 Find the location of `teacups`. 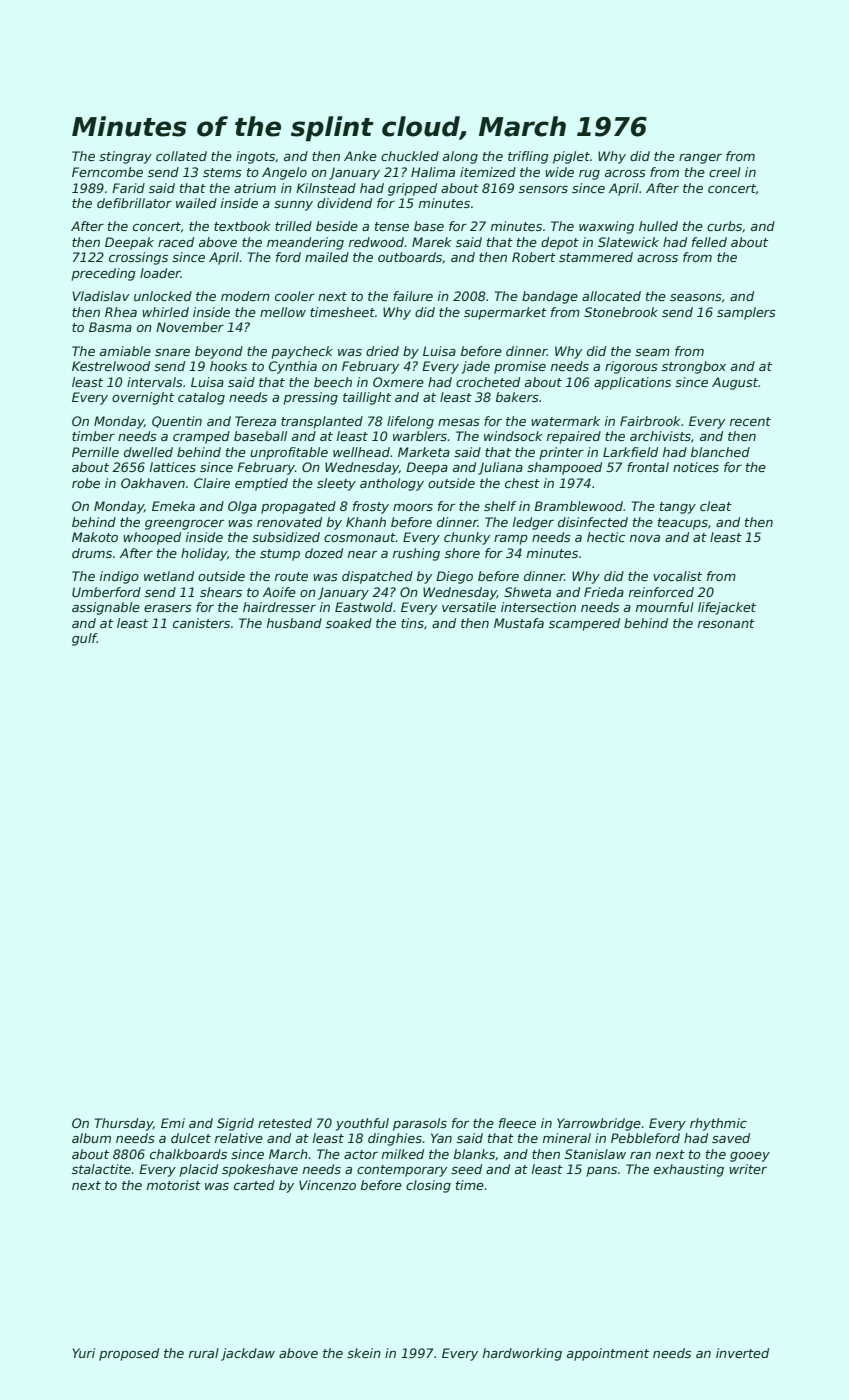

teacups is located at coordinates (683, 524).
